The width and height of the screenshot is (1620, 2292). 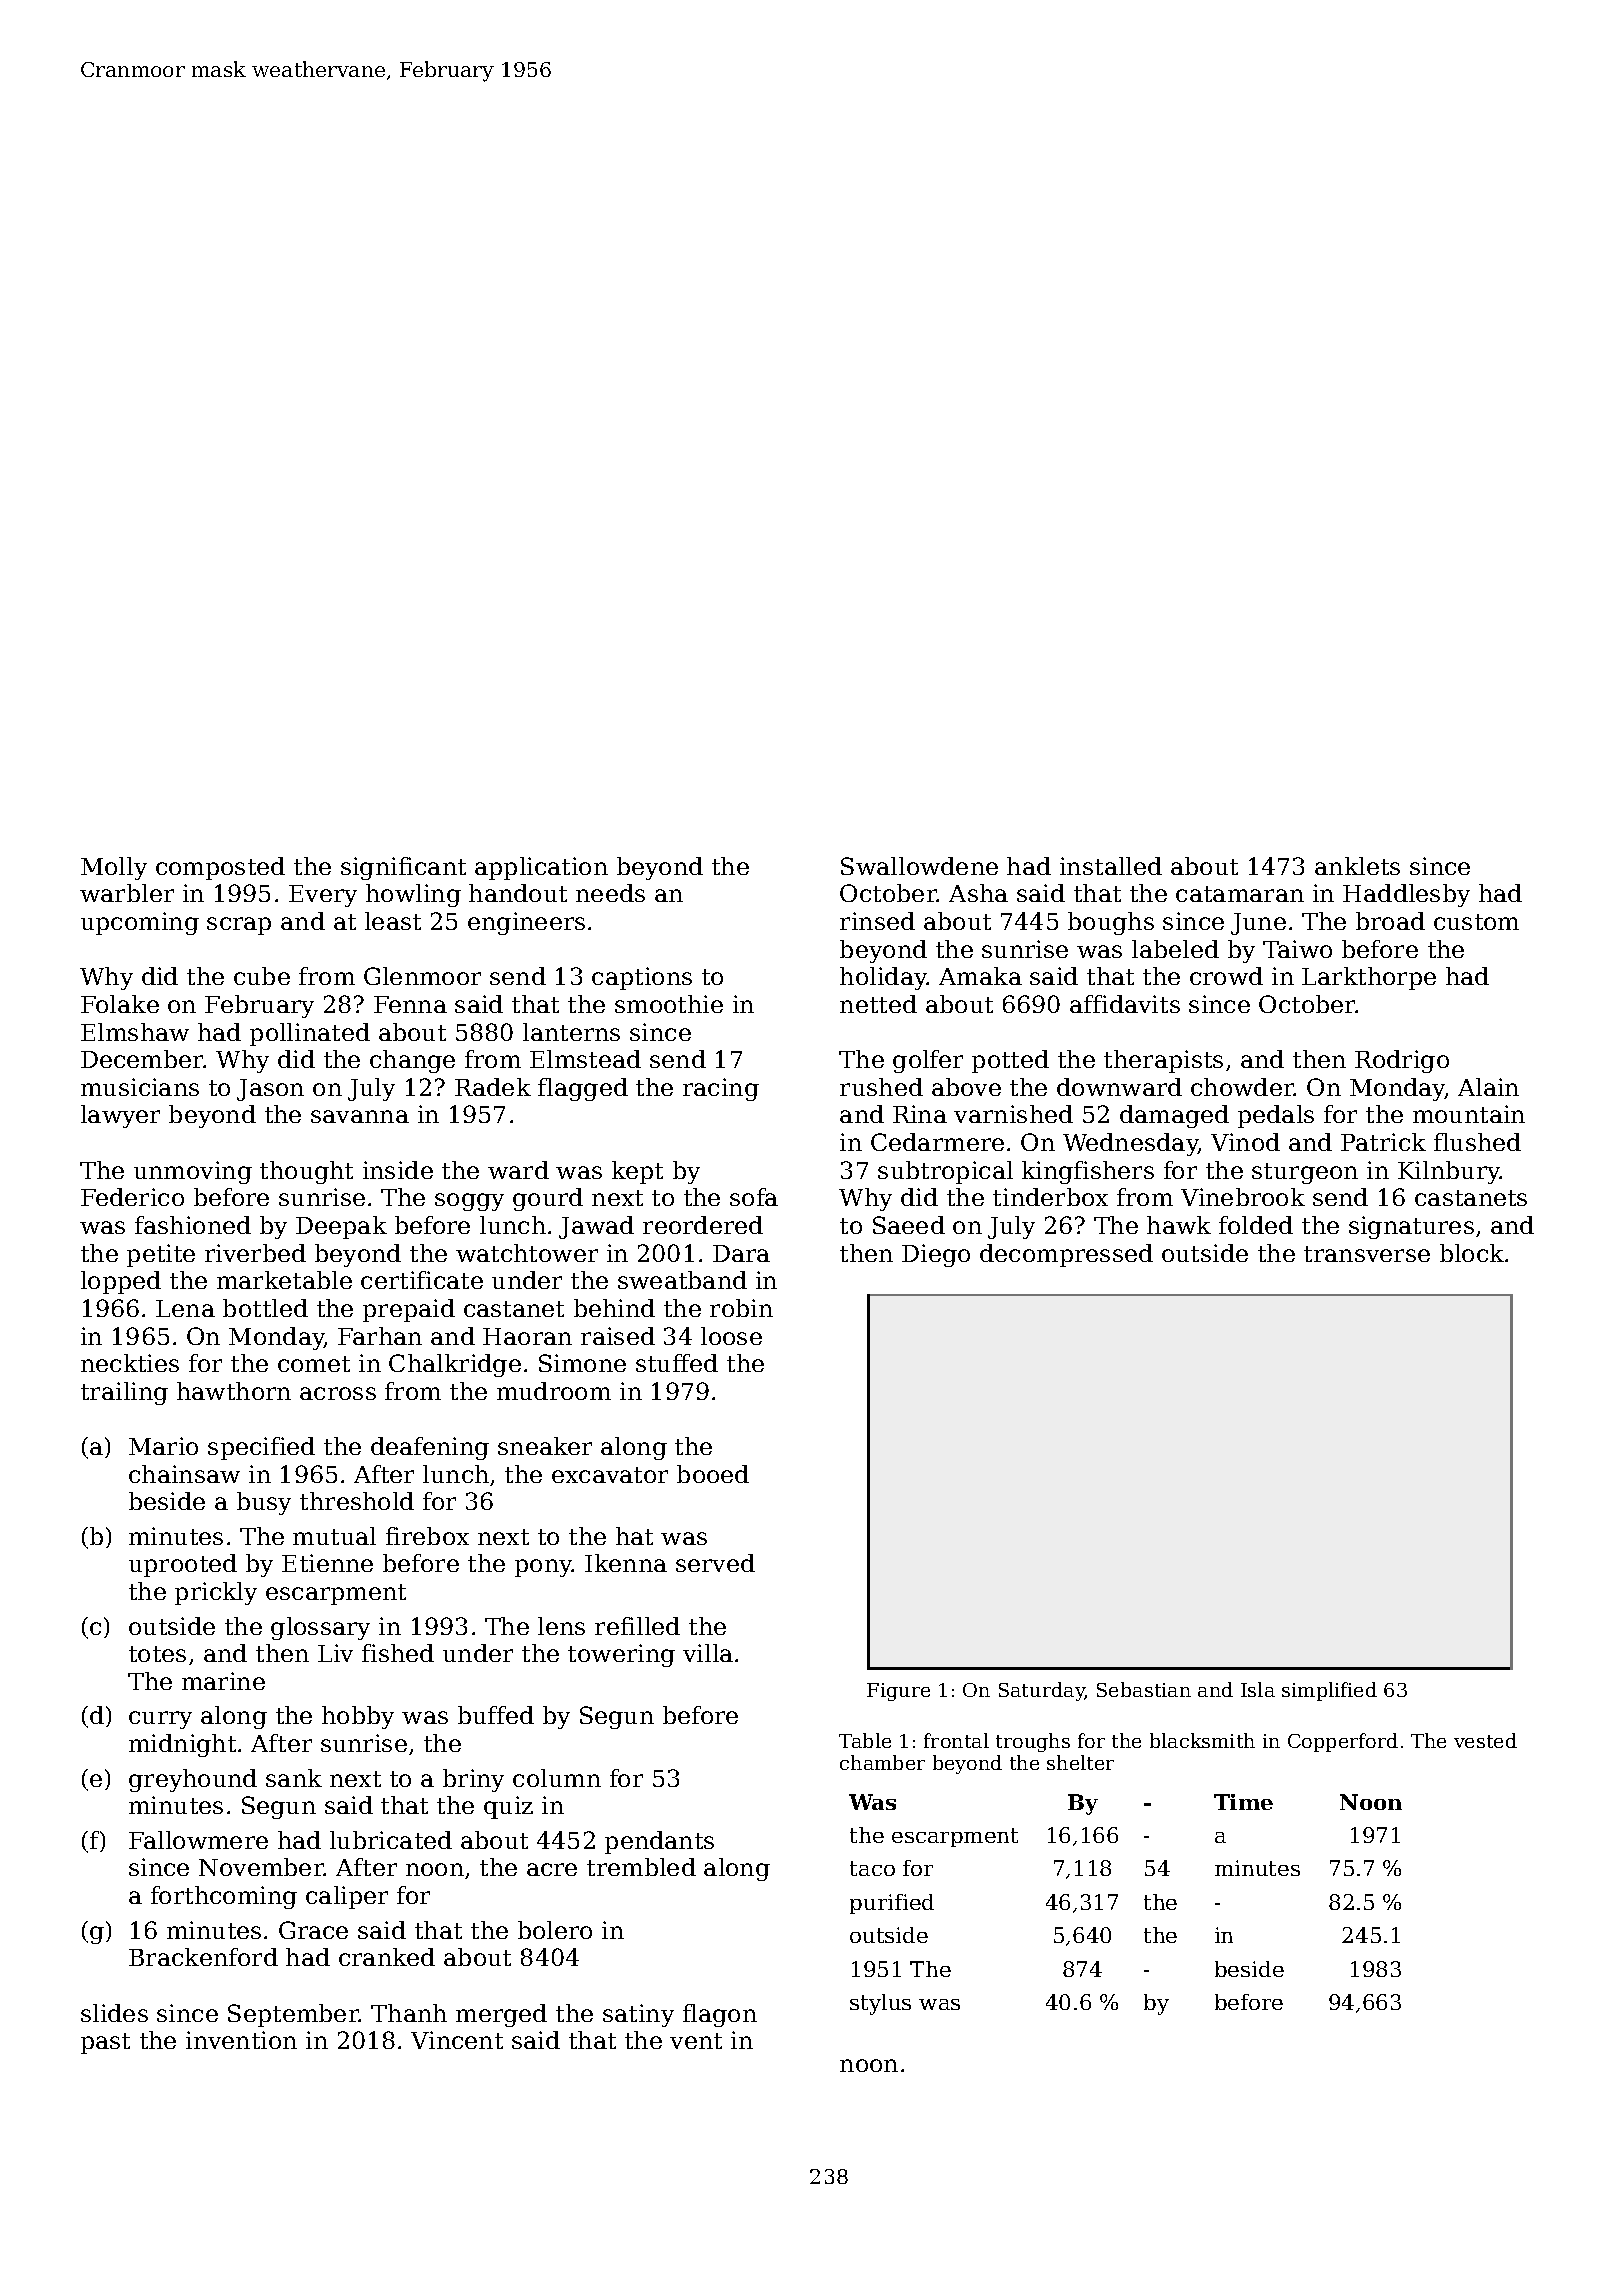 I want to click on anklets, so click(x=1357, y=866).
